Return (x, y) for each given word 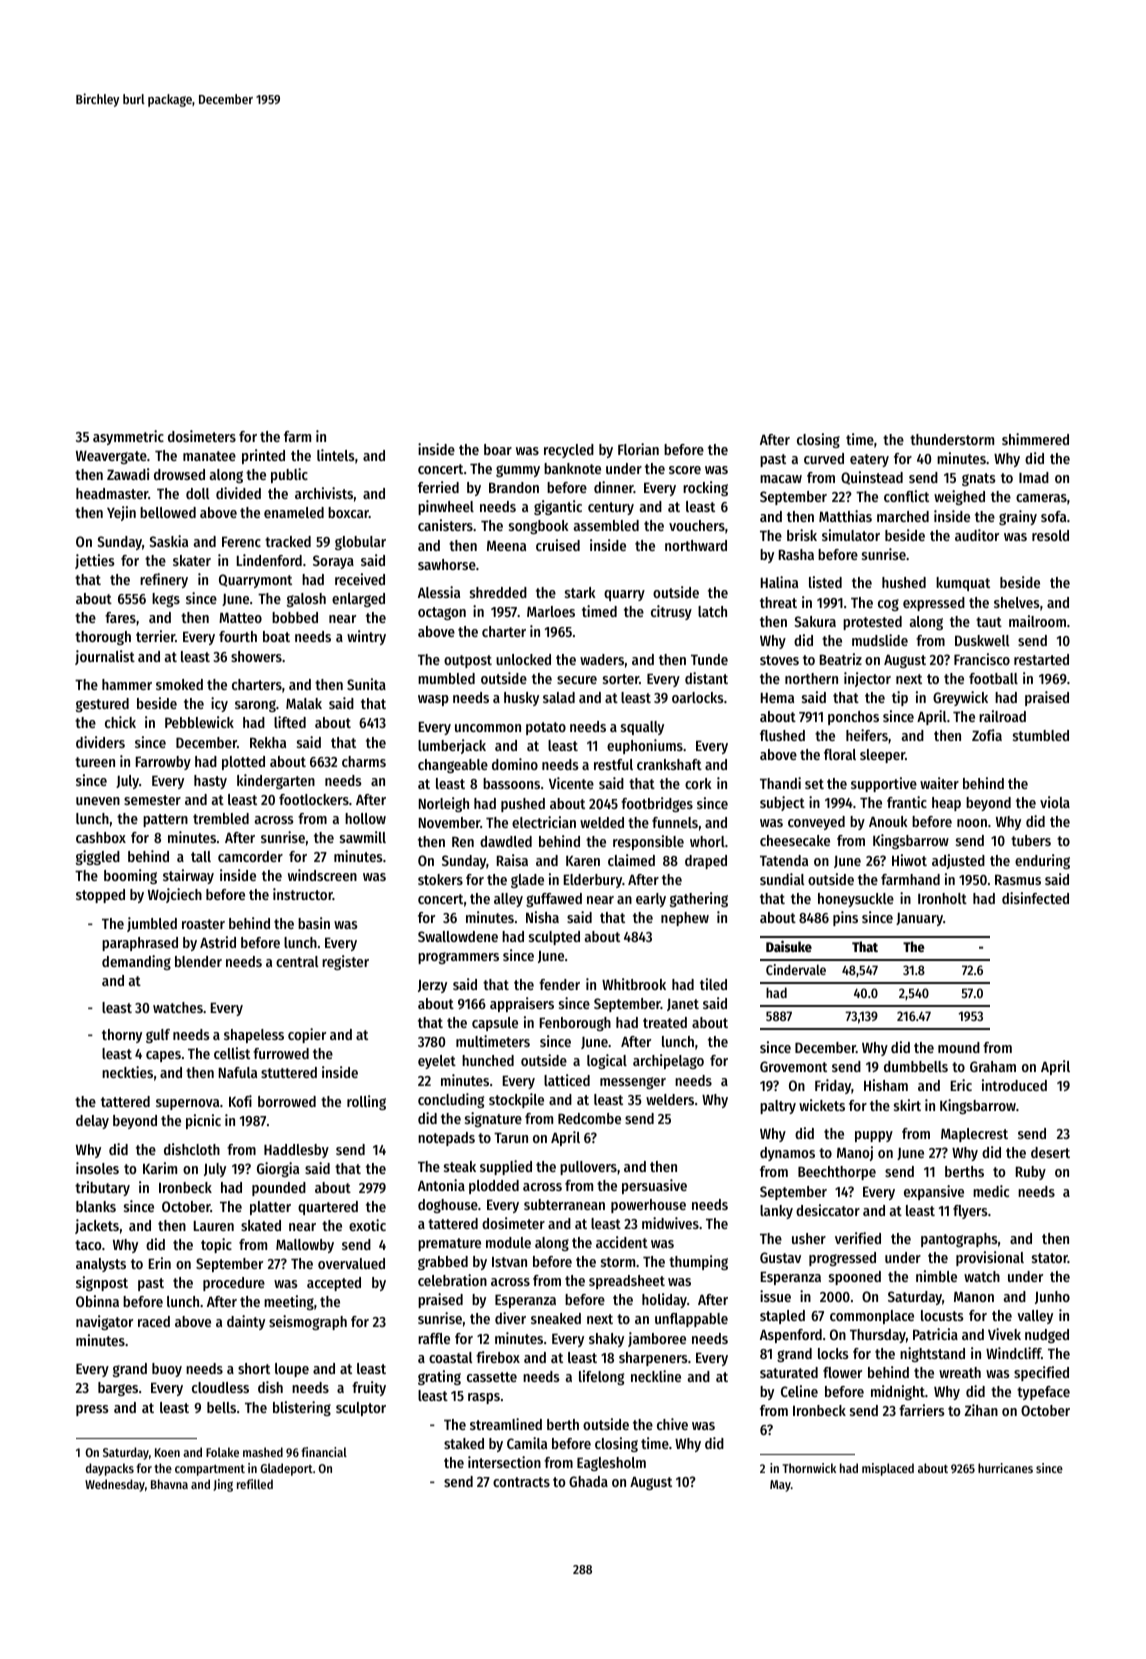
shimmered (1035, 439)
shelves (1017, 602)
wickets (822, 1105)
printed (263, 456)
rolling (366, 1102)
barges (118, 1389)
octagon (442, 613)
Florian (638, 449)
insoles (97, 1168)
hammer (127, 684)
